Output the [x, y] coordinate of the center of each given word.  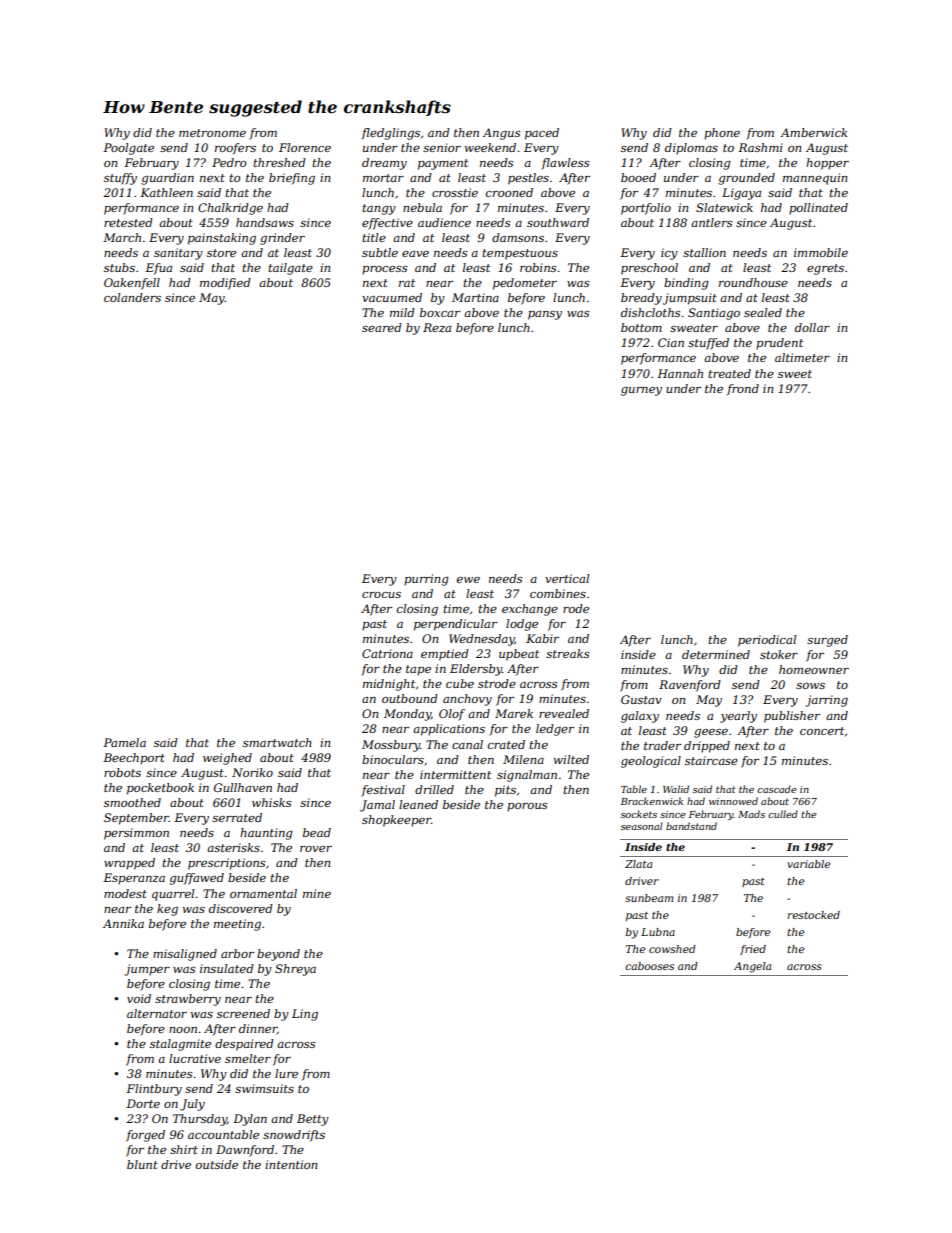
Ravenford [690, 686]
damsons [518, 237]
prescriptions [226, 864]
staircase [711, 760]
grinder [282, 239]
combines [558, 593]
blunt [142, 1164]
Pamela [124, 742]
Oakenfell [132, 284]
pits [505, 791]
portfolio [646, 209]
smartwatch [277, 742]
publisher [792, 717]
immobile [821, 252]
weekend [490, 147]
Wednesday [482, 640]
